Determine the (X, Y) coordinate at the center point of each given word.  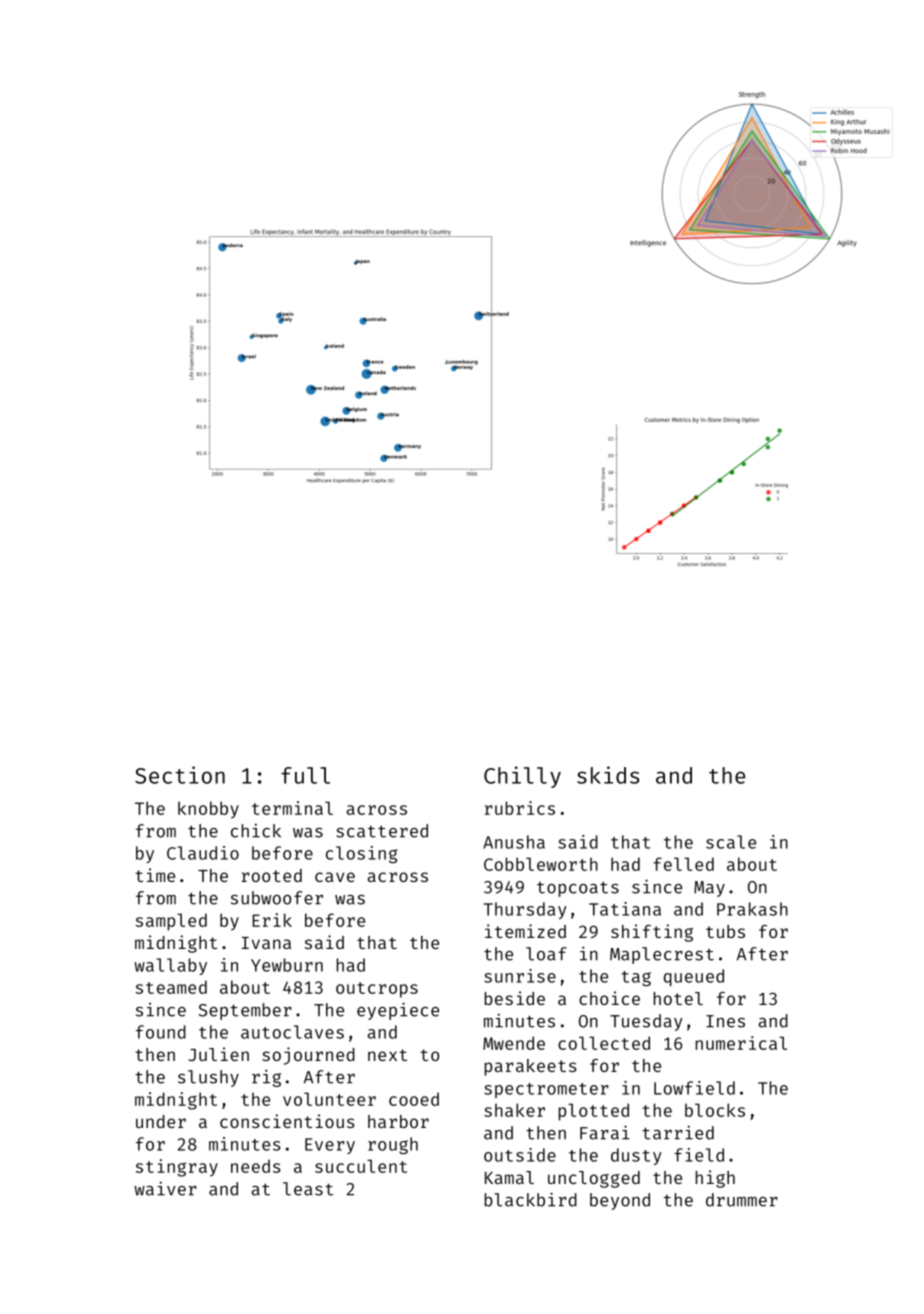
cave (335, 877)
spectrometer (546, 1090)
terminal (292, 808)
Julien (218, 1054)
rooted (272, 875)
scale (731, 842)
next (387, 1055)
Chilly (522, 777)
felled (683, 864)
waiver (165, 1188)
